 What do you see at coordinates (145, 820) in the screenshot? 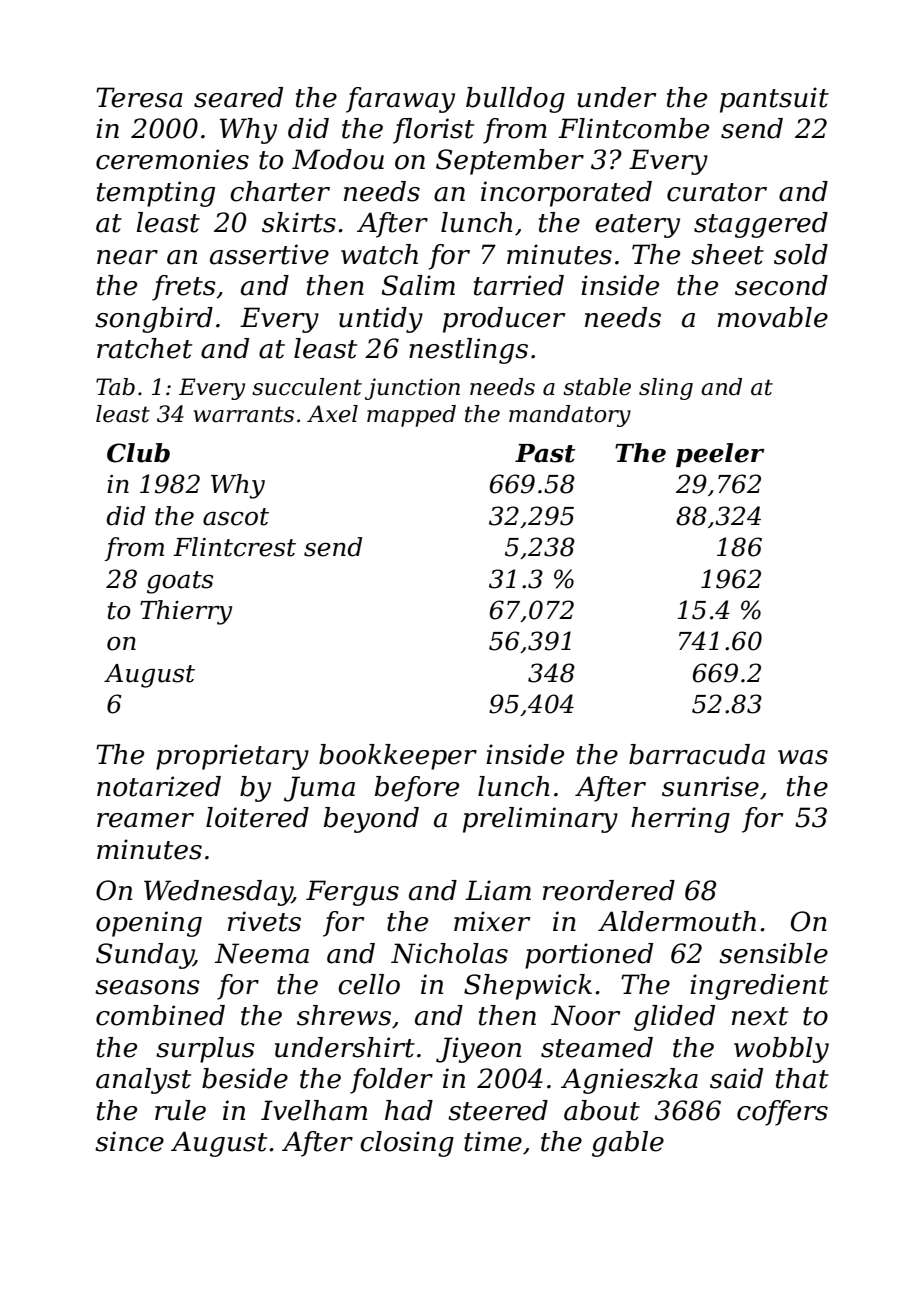
I see `reamer` at bounding box center [145, 820].
